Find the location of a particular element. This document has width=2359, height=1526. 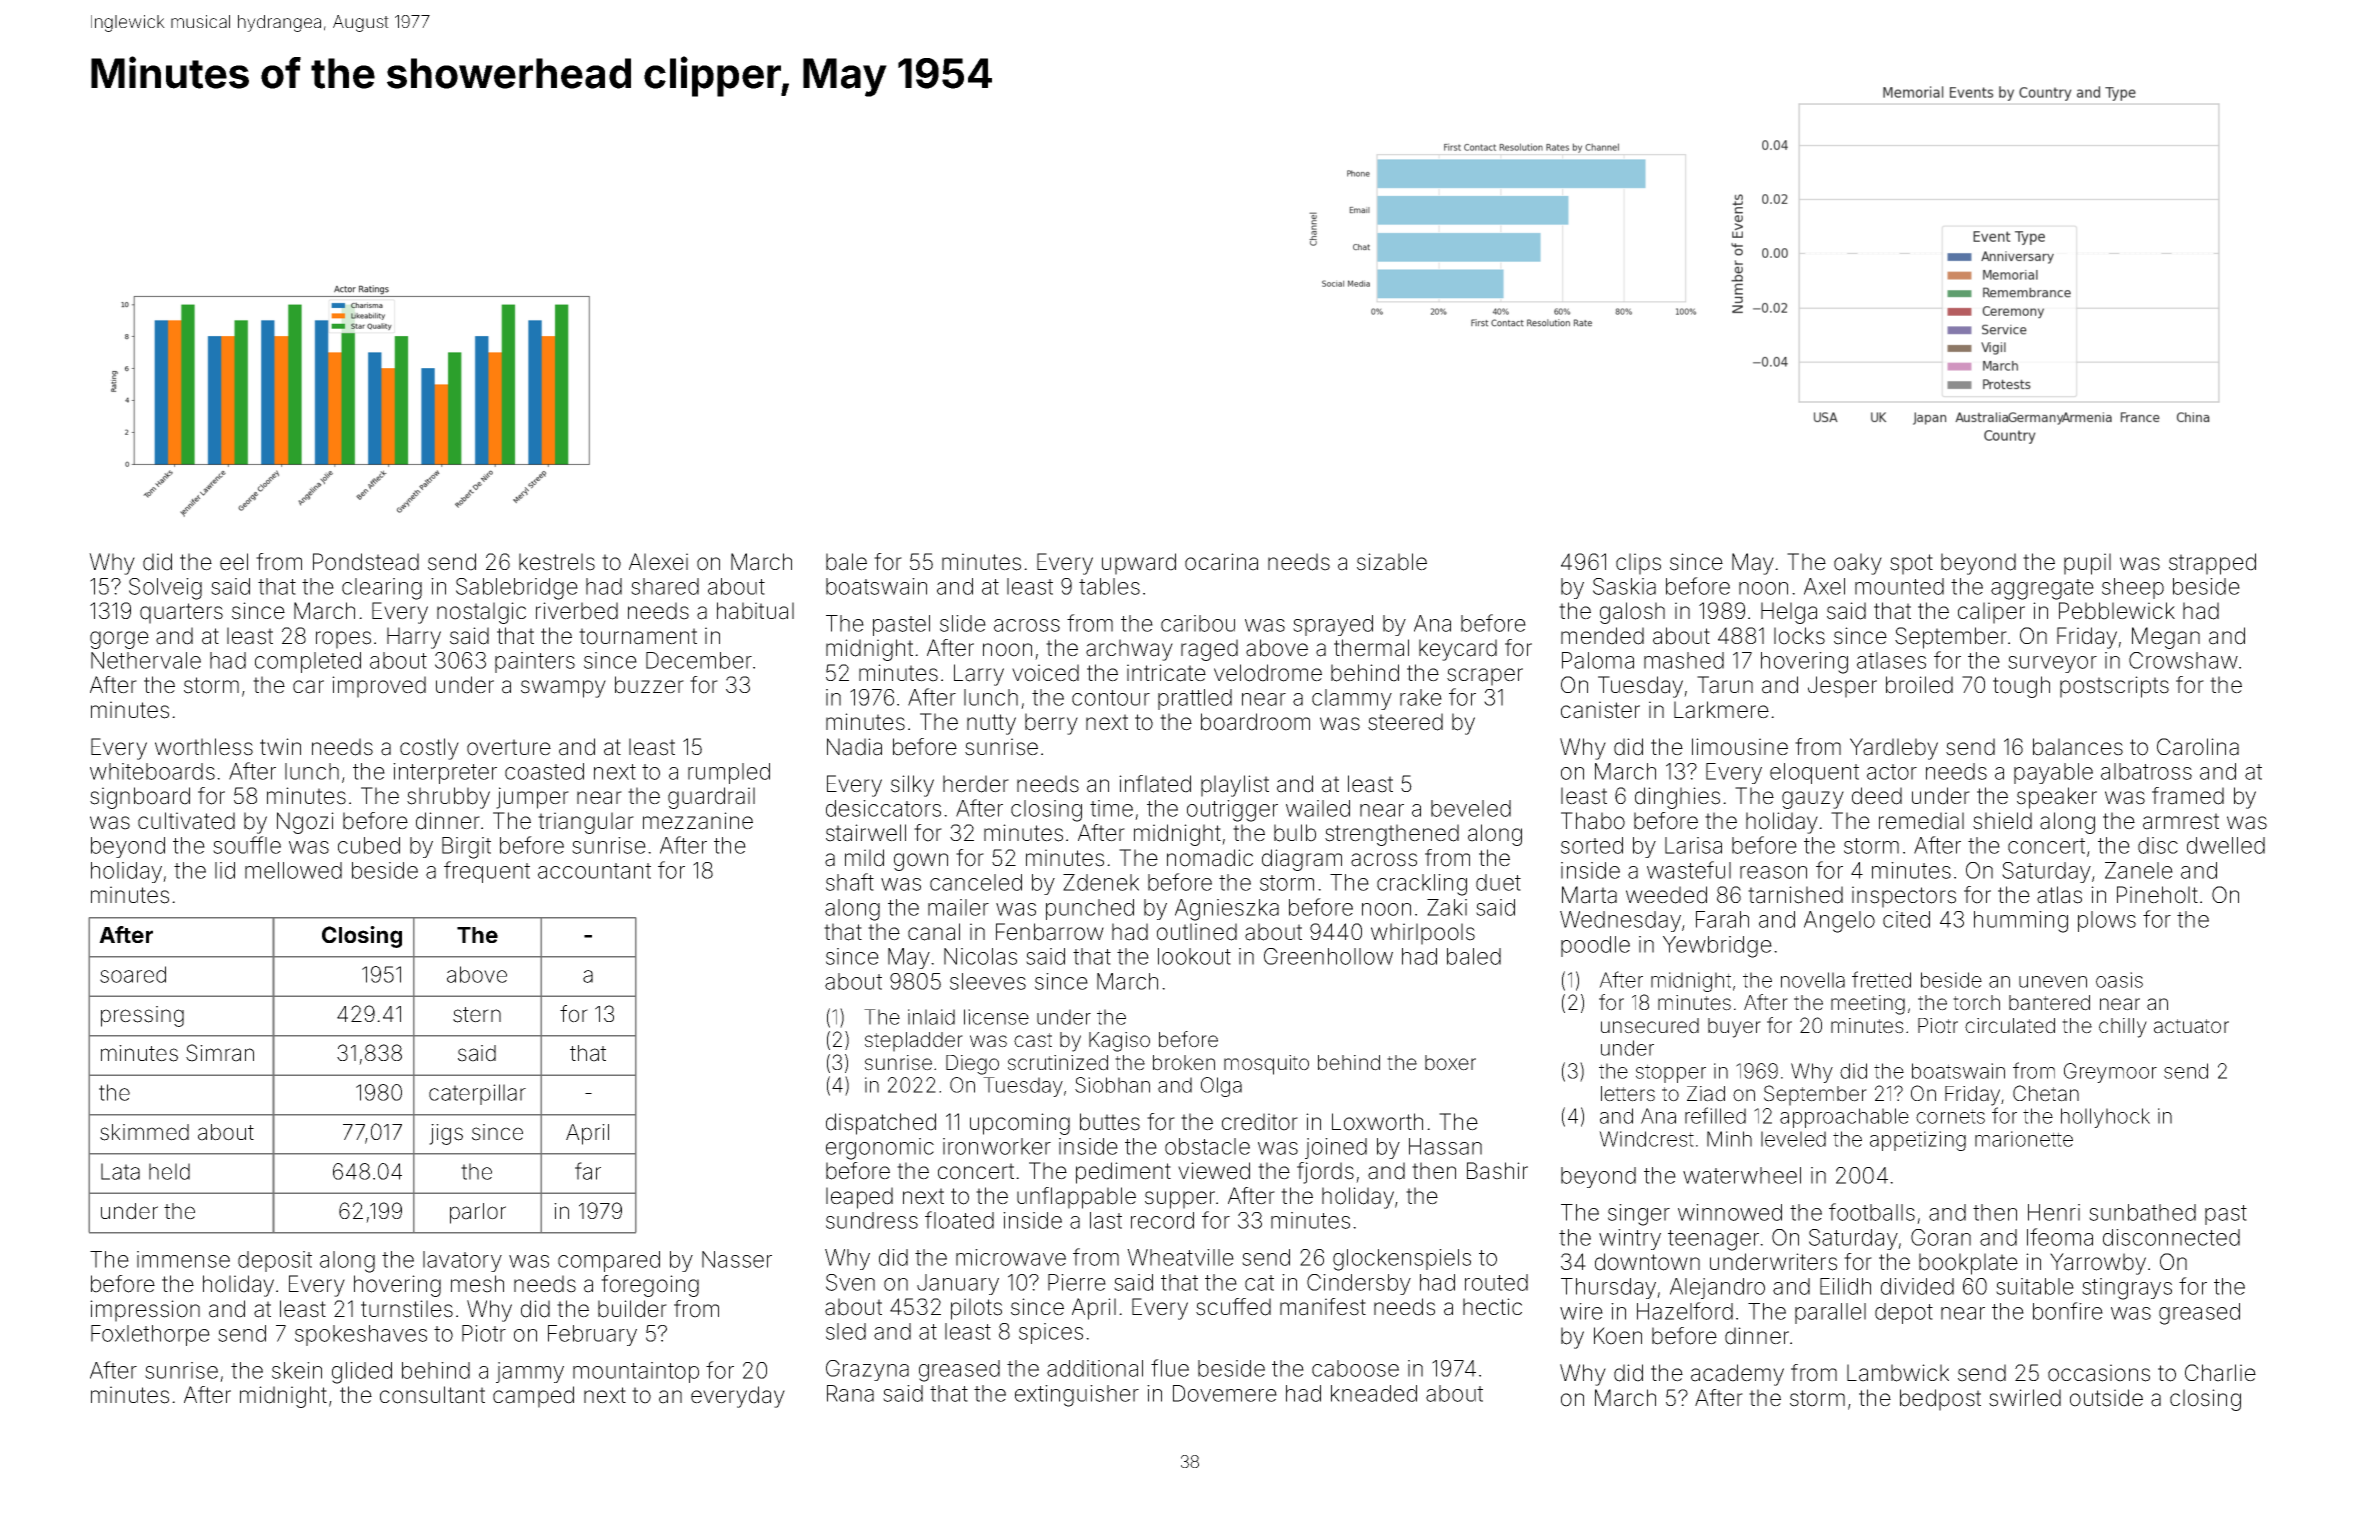

sizable is located at coordinates (1392, 562).
